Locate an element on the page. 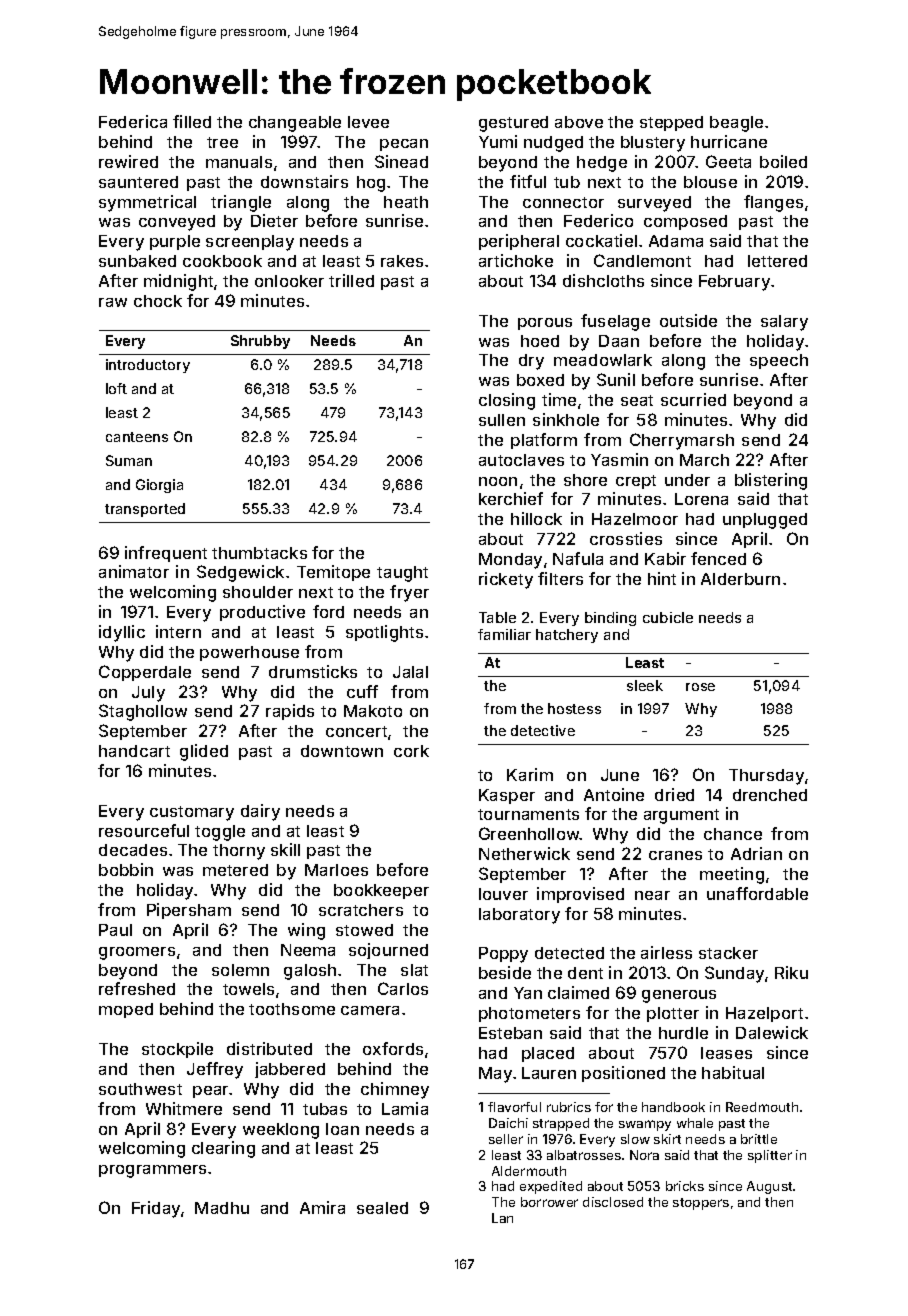  Amira is located at coordinates (322, 1207).
